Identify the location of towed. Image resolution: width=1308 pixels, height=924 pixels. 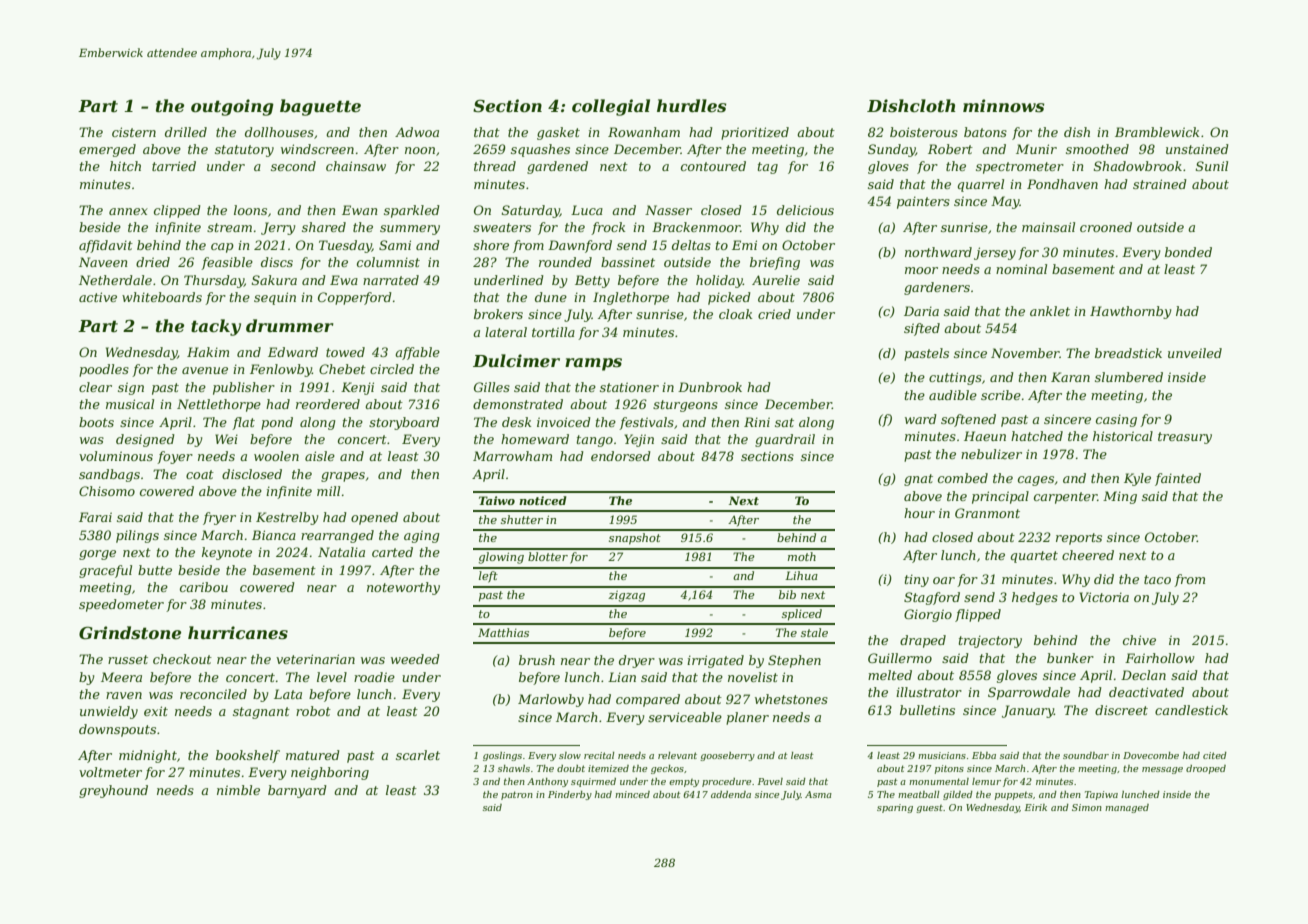
(345, 352).
